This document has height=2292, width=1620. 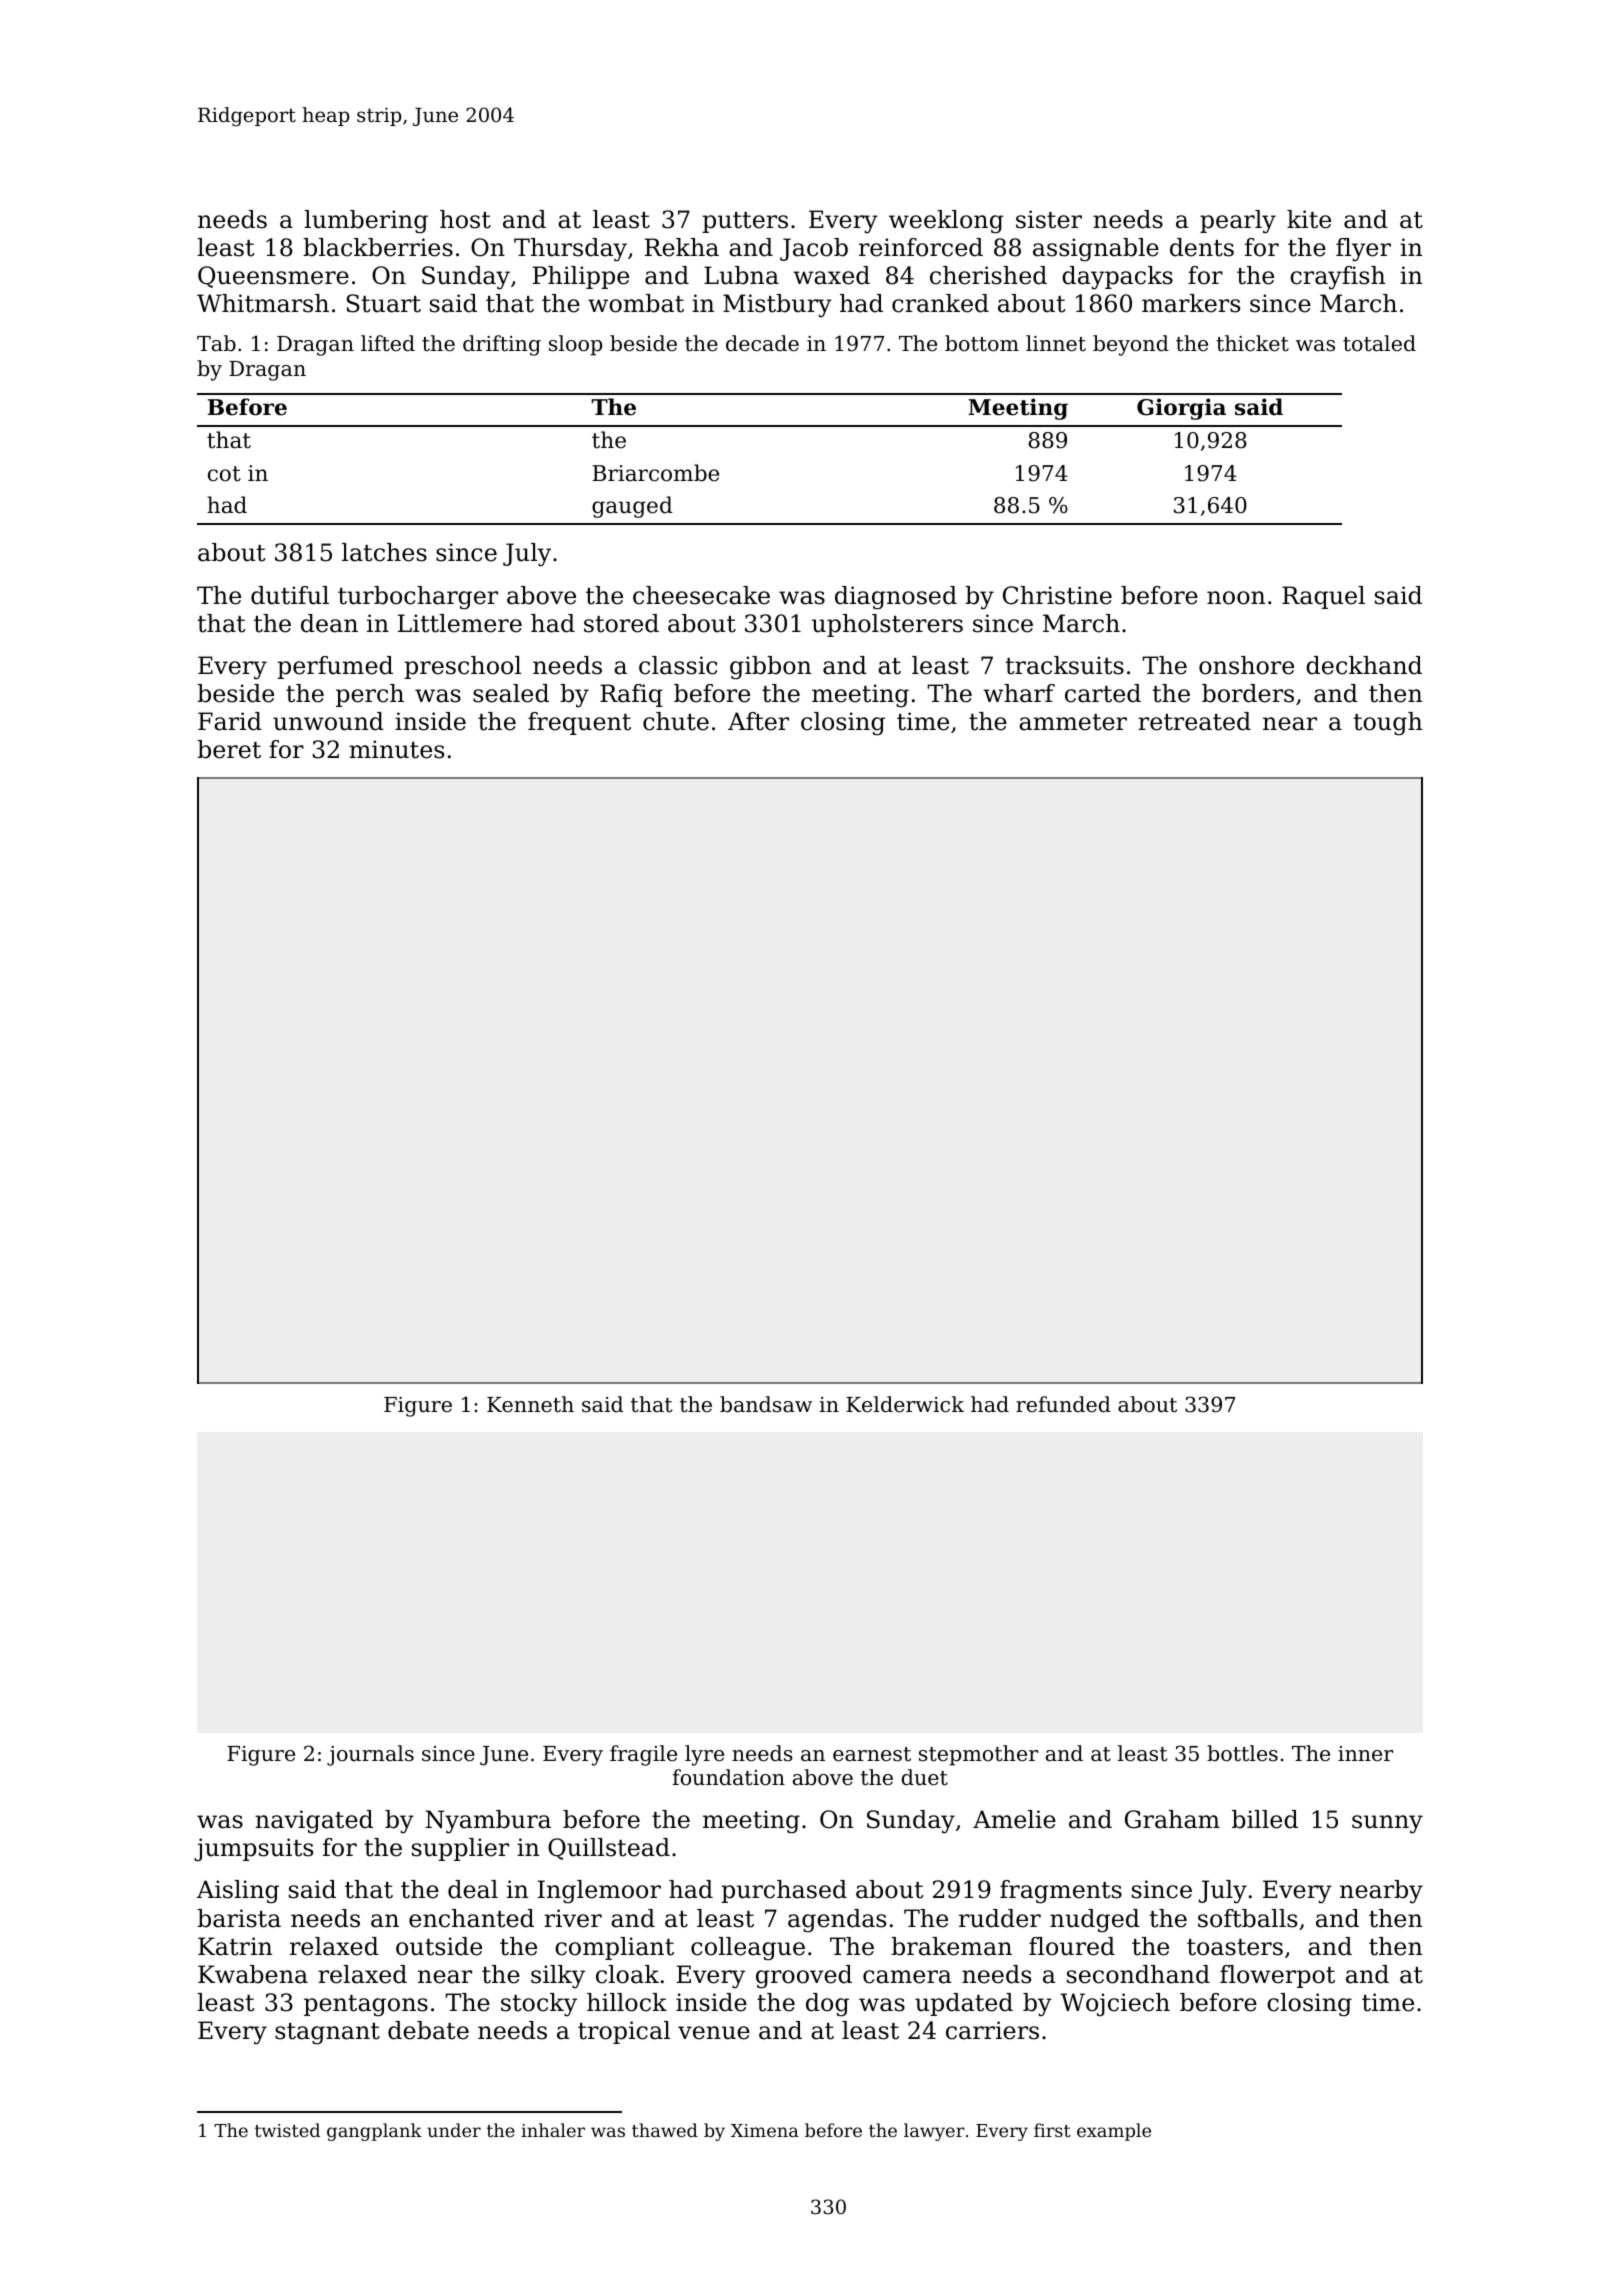 What do you see at coordinates (366, 222) in the document?
I see `lumbering` at bounding box center [366, 222].
